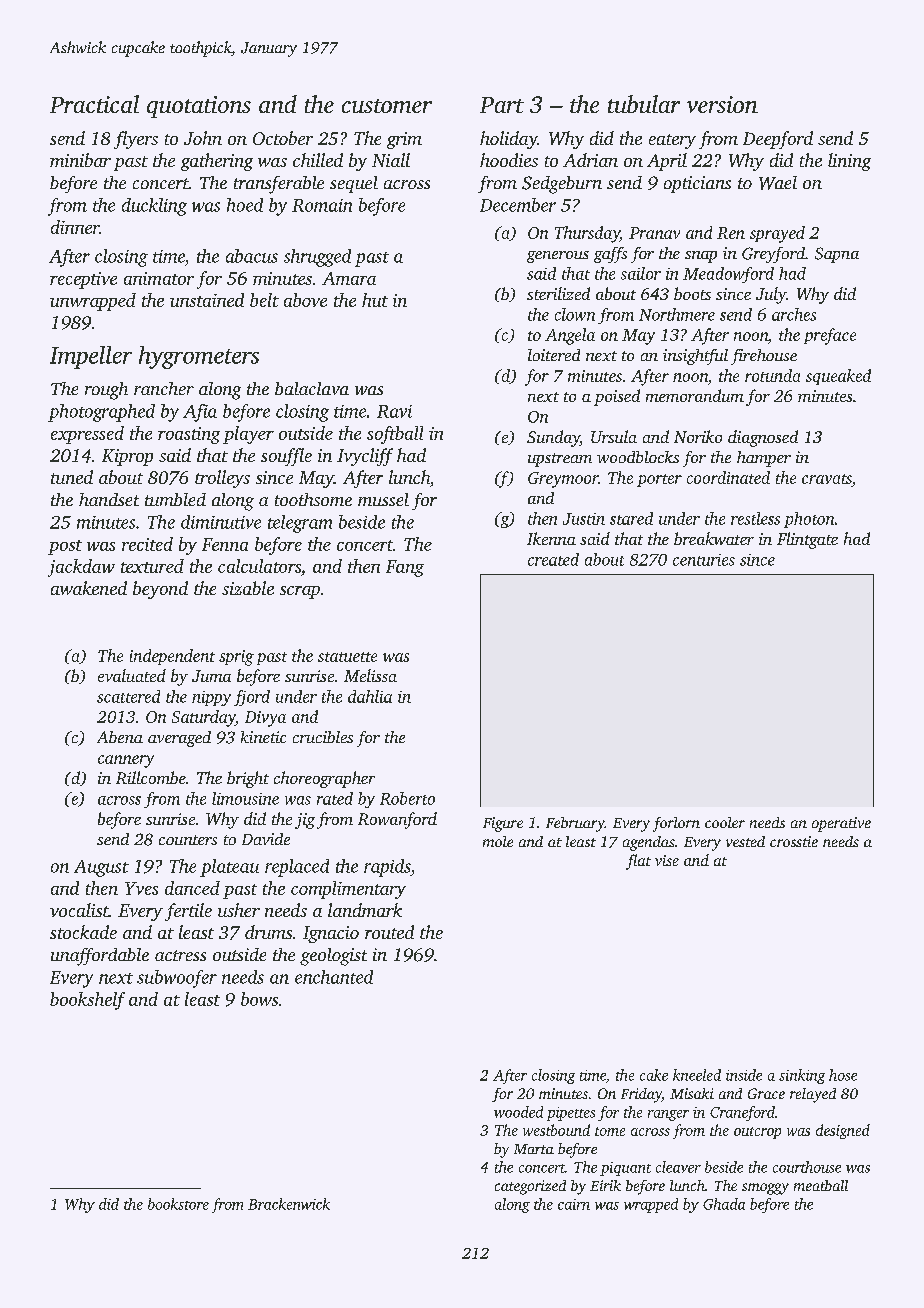 The width and height of the image is (924, 1308). Describe the element at coordinates (349, 278) in the image. I see `Amara` at that location.
